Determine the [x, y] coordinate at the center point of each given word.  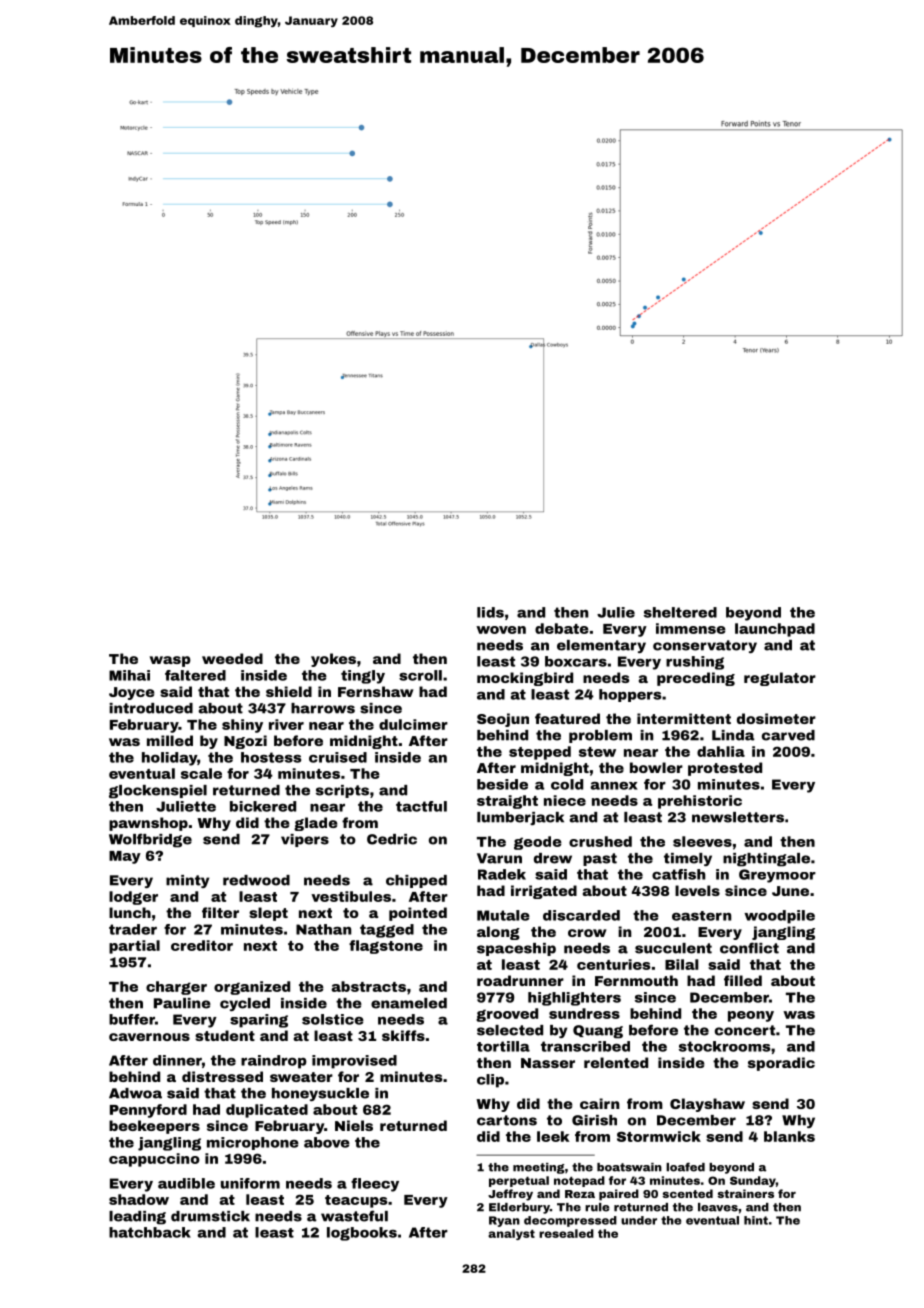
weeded [232, 658]
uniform [250, 1183]
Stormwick [659, 1136]
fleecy [375, 1185]
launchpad [775, 630]
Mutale [503, 915]
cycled [245, 1004]
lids [490, 612]
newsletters [738, 817]
